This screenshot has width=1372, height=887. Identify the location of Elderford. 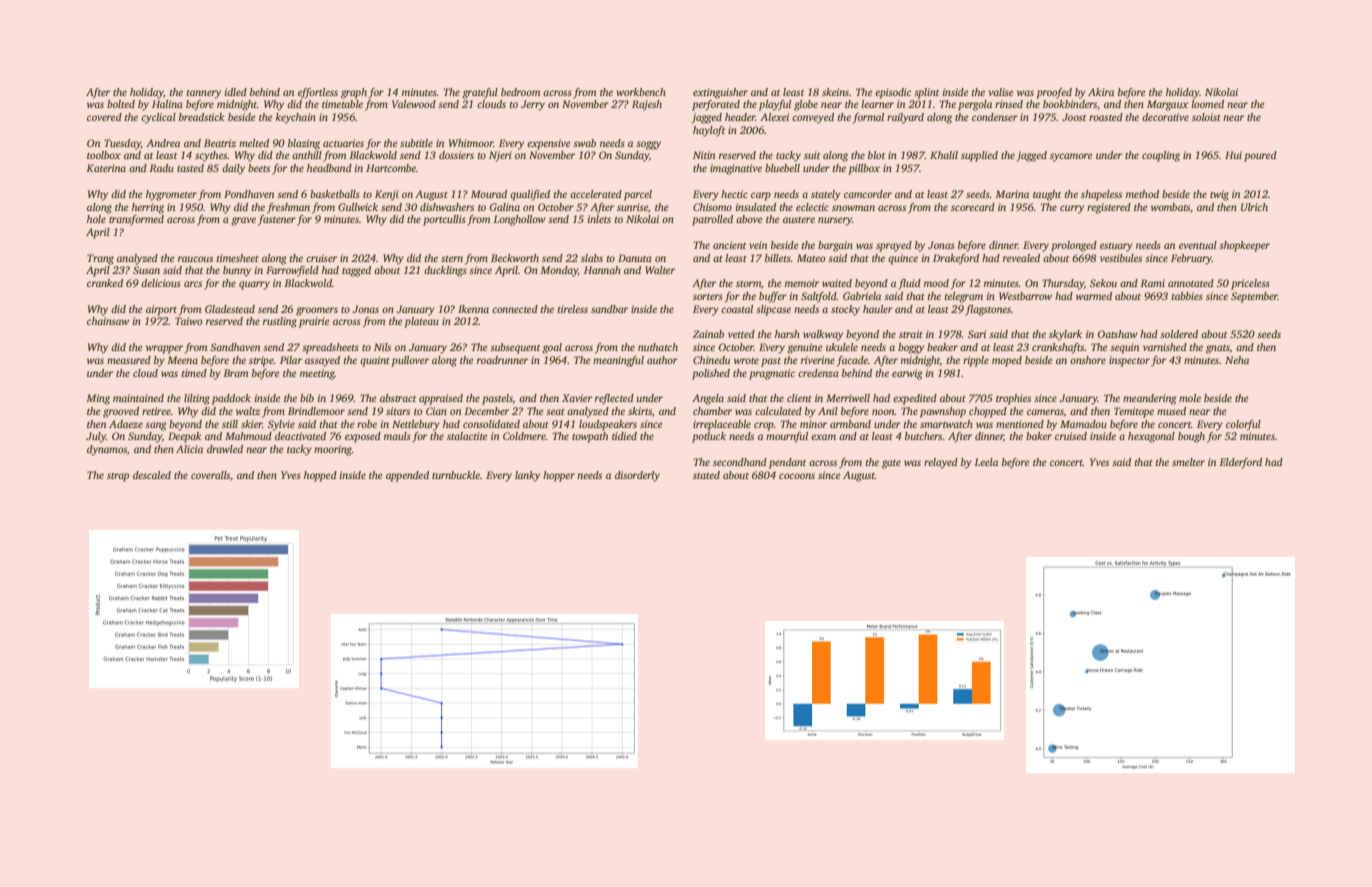
(1240, 463).
